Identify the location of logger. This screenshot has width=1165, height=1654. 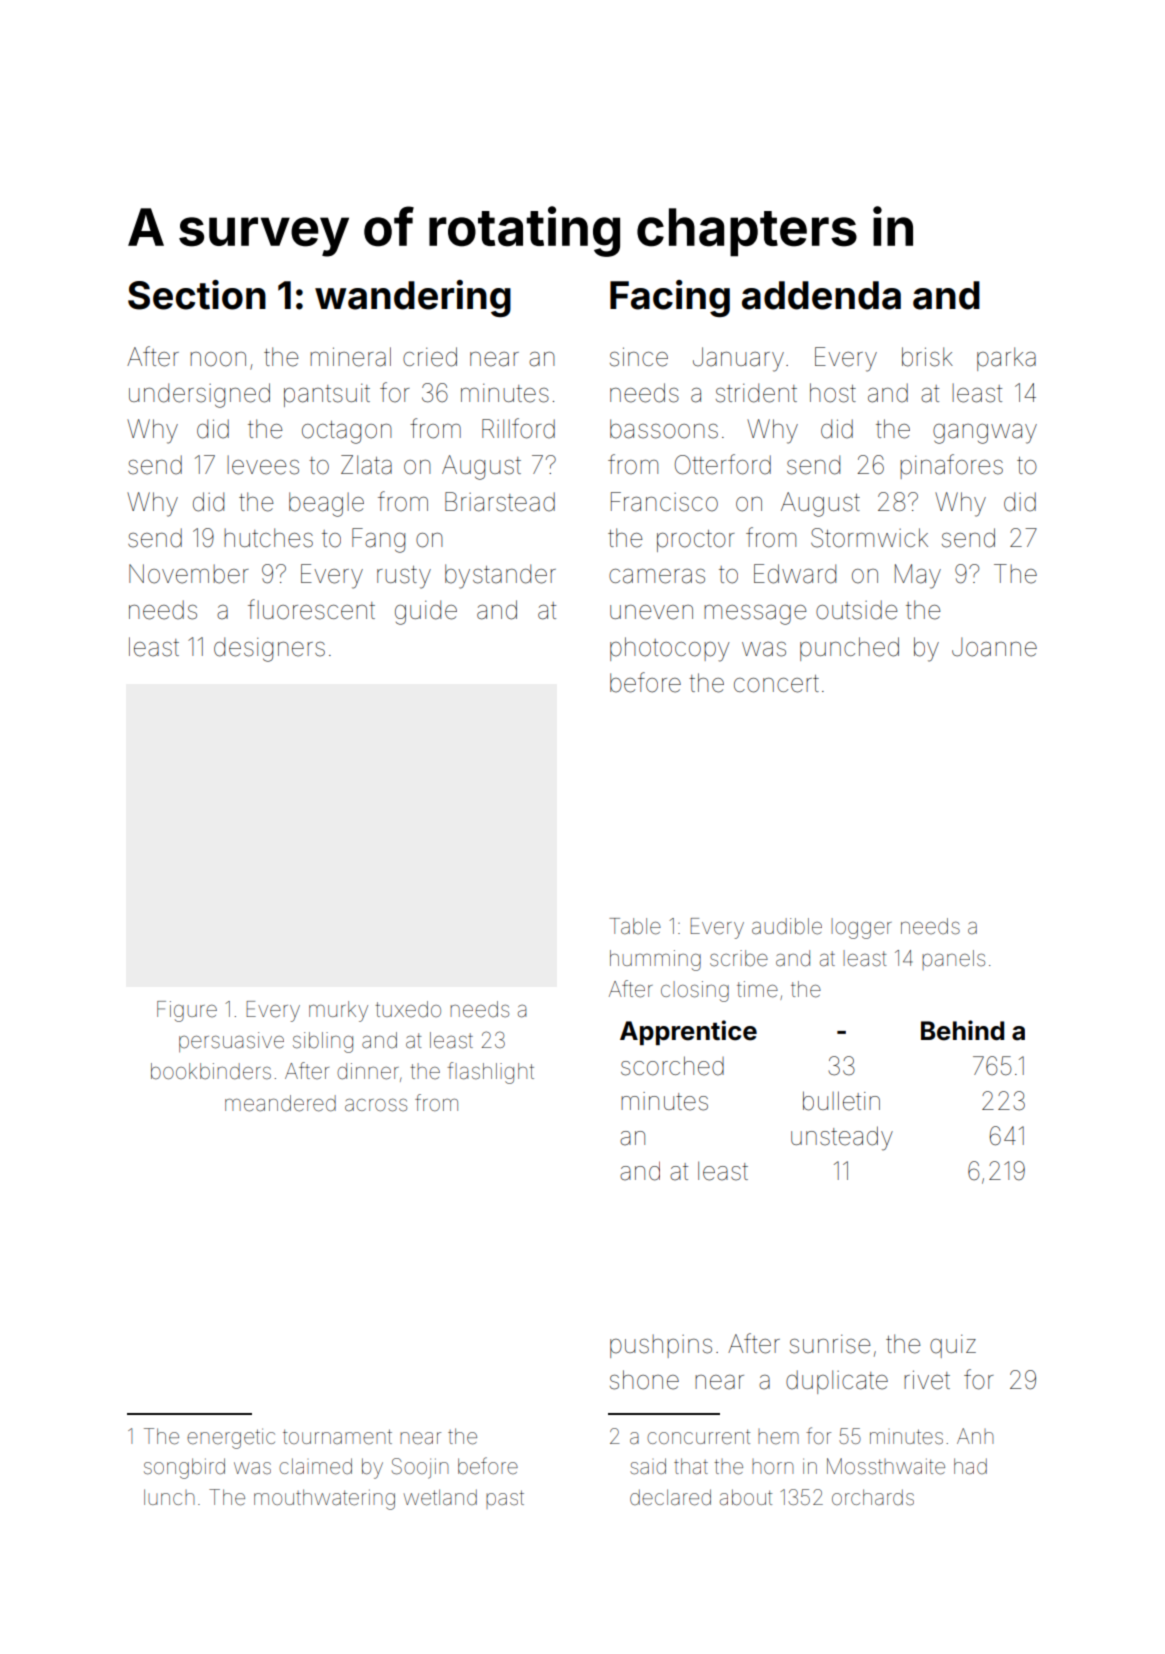
(861, 928).
